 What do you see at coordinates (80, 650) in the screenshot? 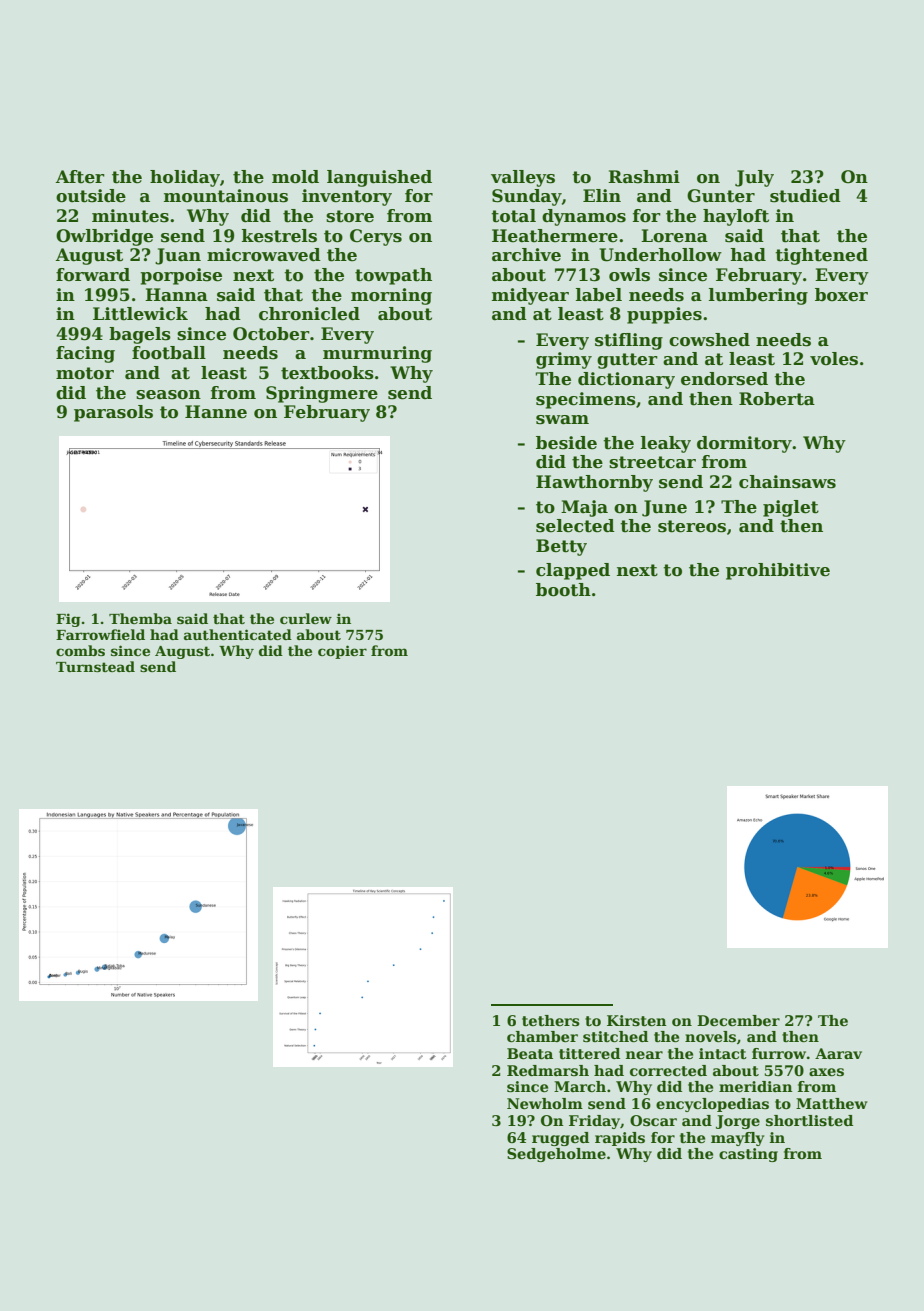
I see `combs` at bounding box center [80, 650].
